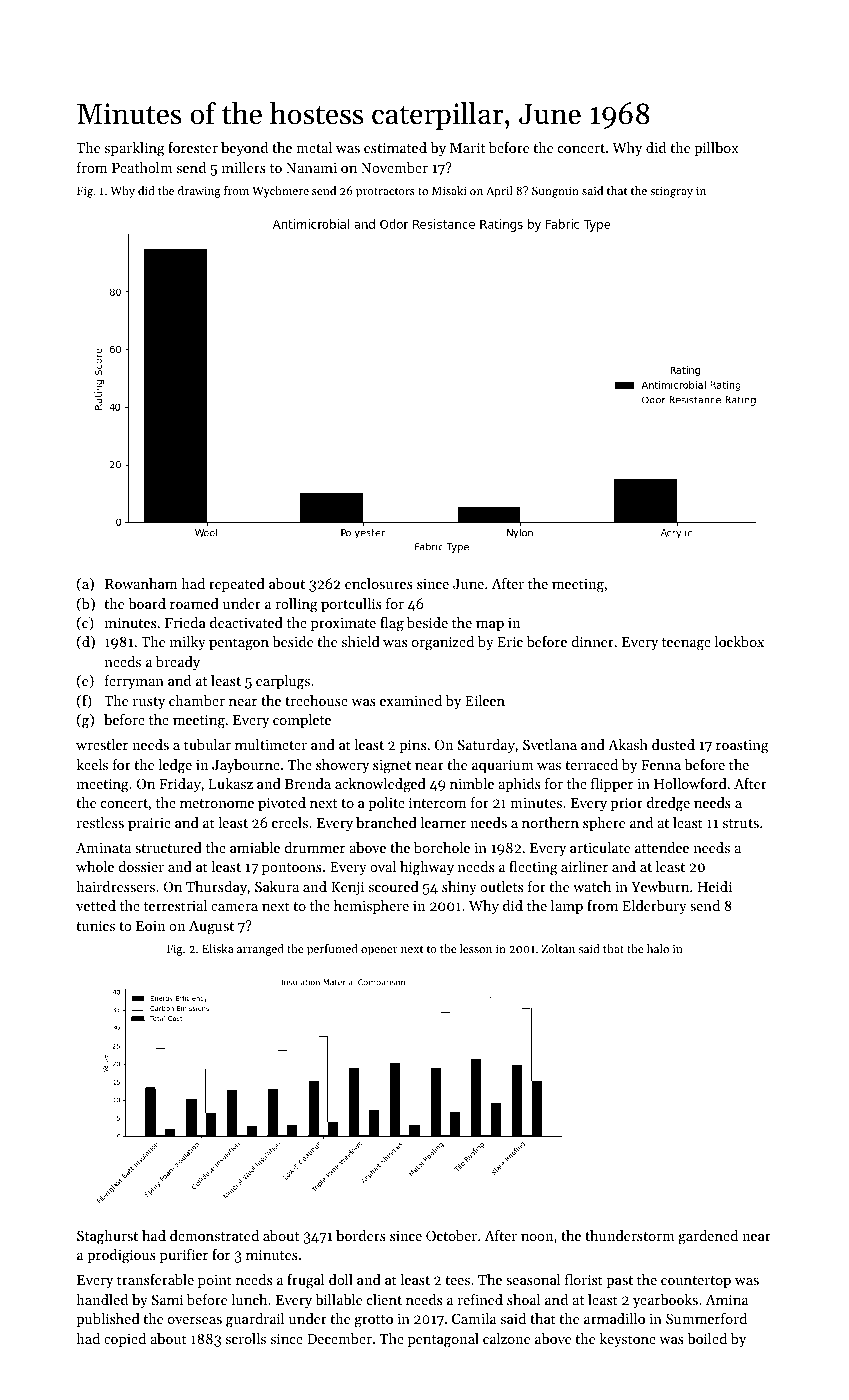  What do you see at coordinates (490, 626) in the screenshot?
I see `map` at bounding box center [490, 626].
